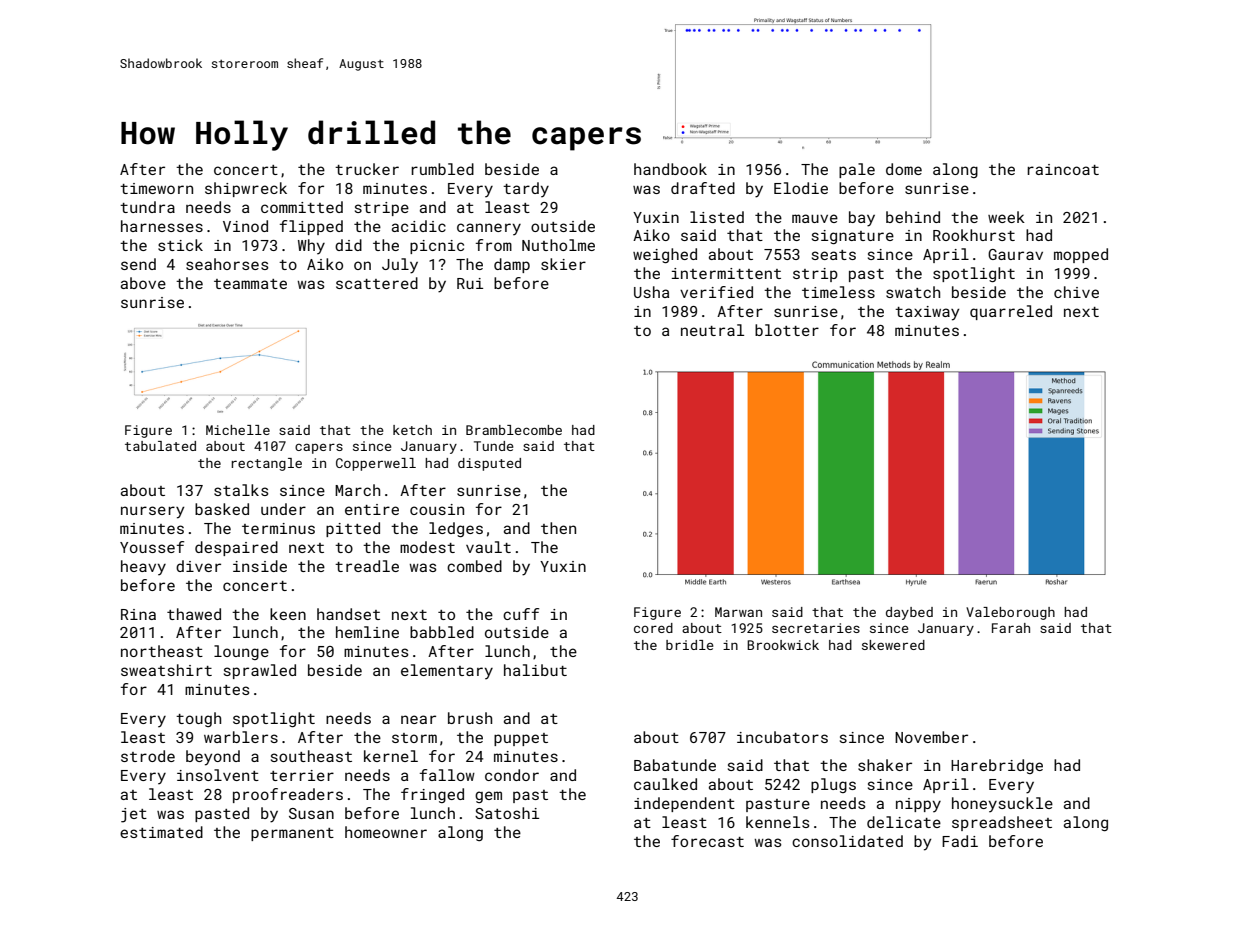  Describe the element at coordinates (1010, 613) in the document. I see `Valeborough` at that location.
